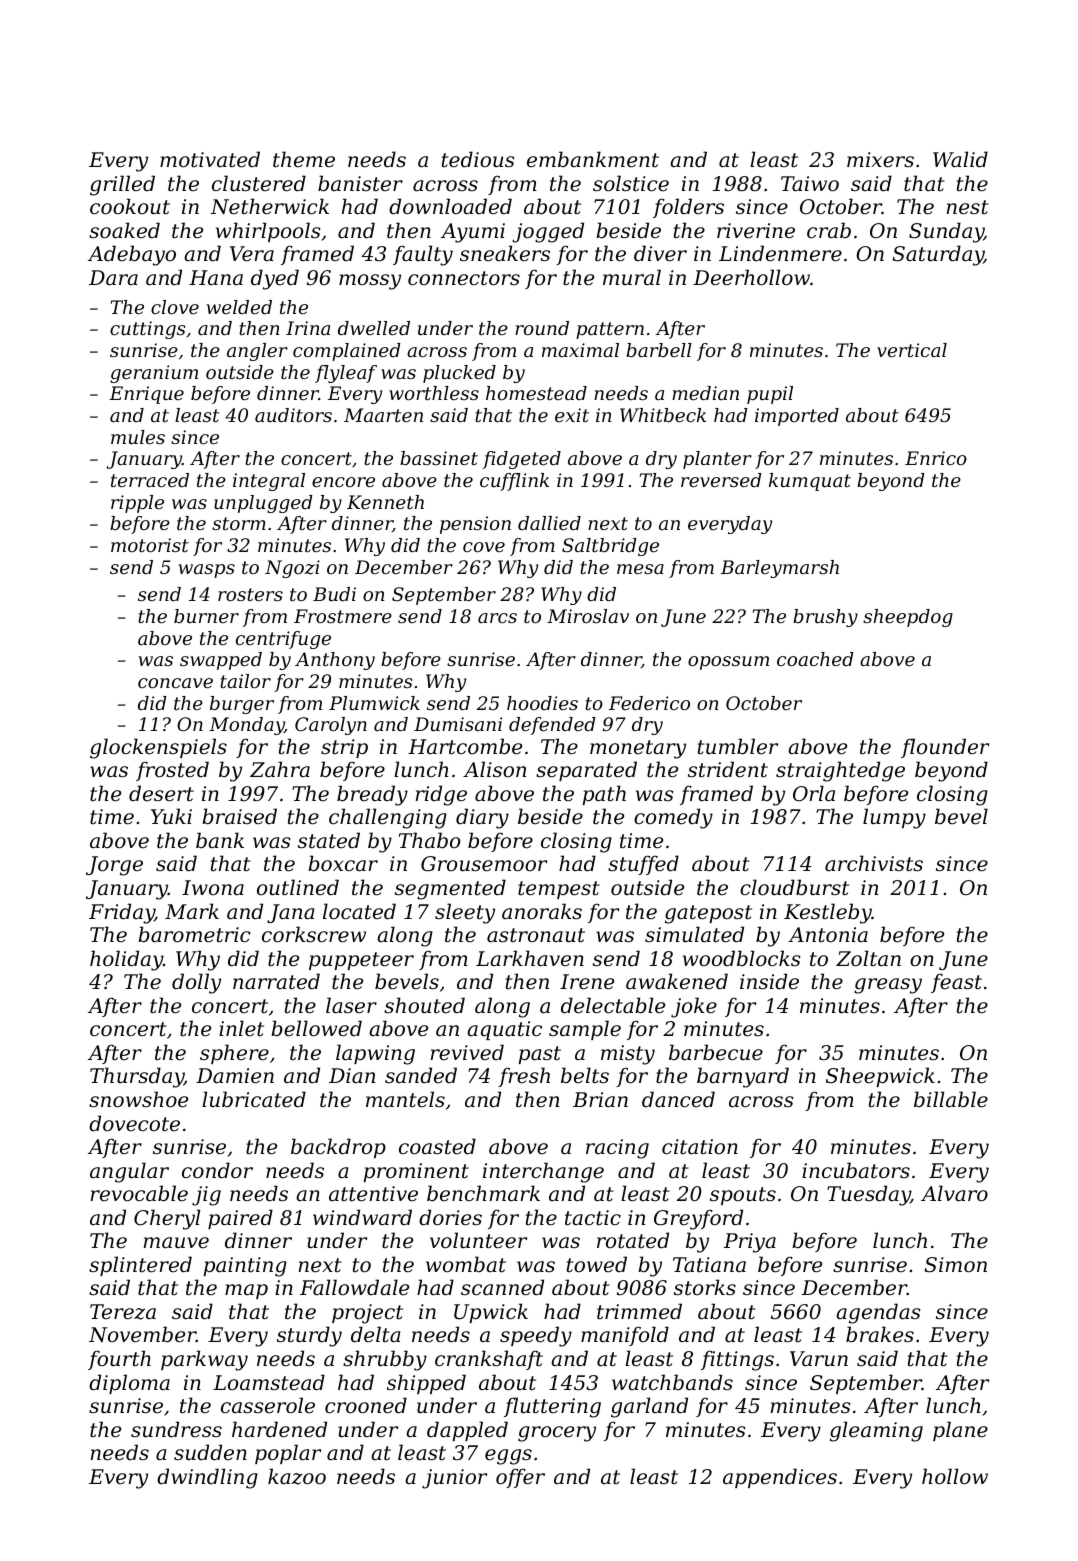 This screenshot has width=1078, height=1561. What do you see at coordinates (960, 1431) in the screenshot?
I see `plane` at bounding box center [960, 1431].
